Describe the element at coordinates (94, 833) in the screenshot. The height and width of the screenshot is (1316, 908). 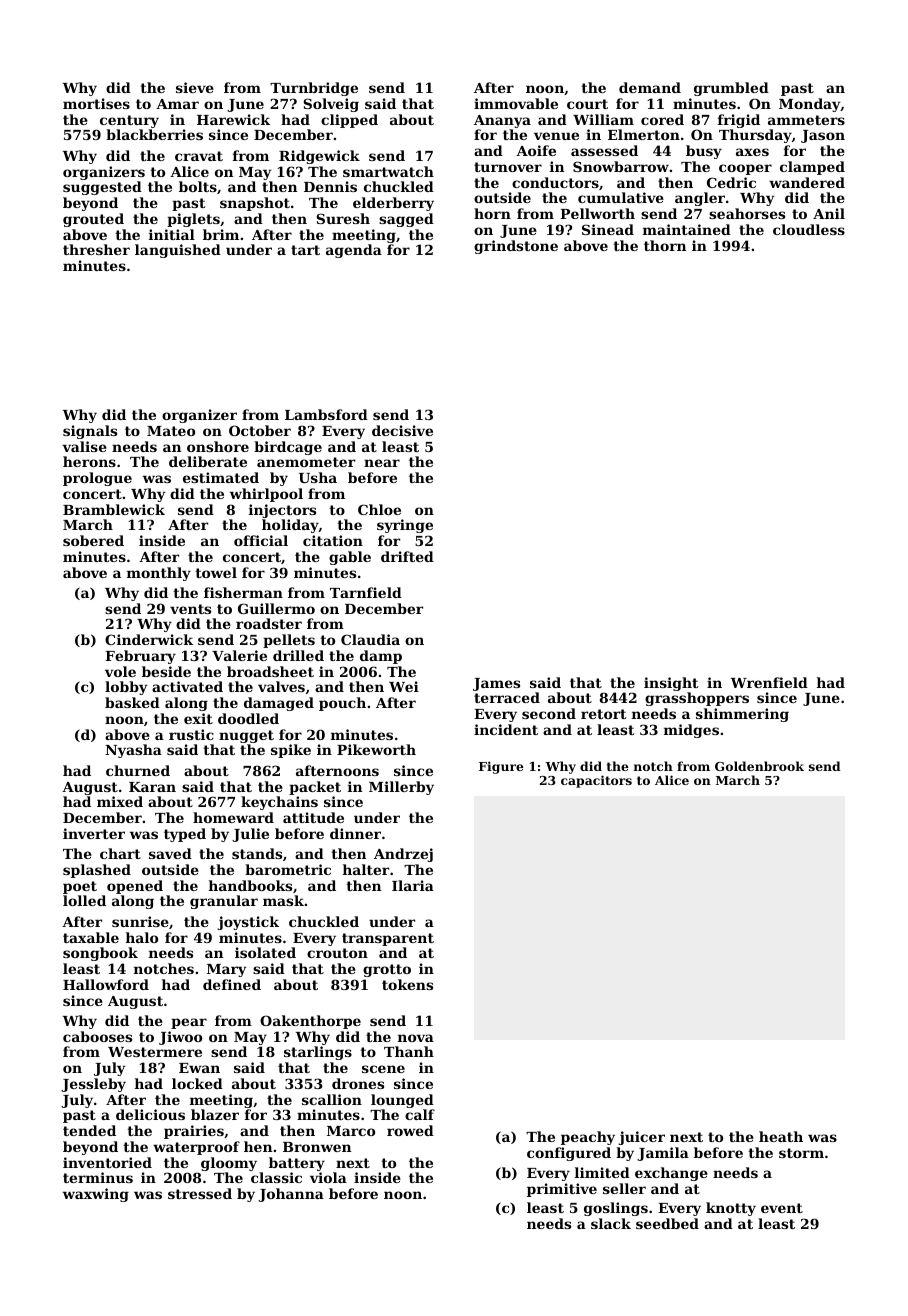
I see `inverter` at that location.
